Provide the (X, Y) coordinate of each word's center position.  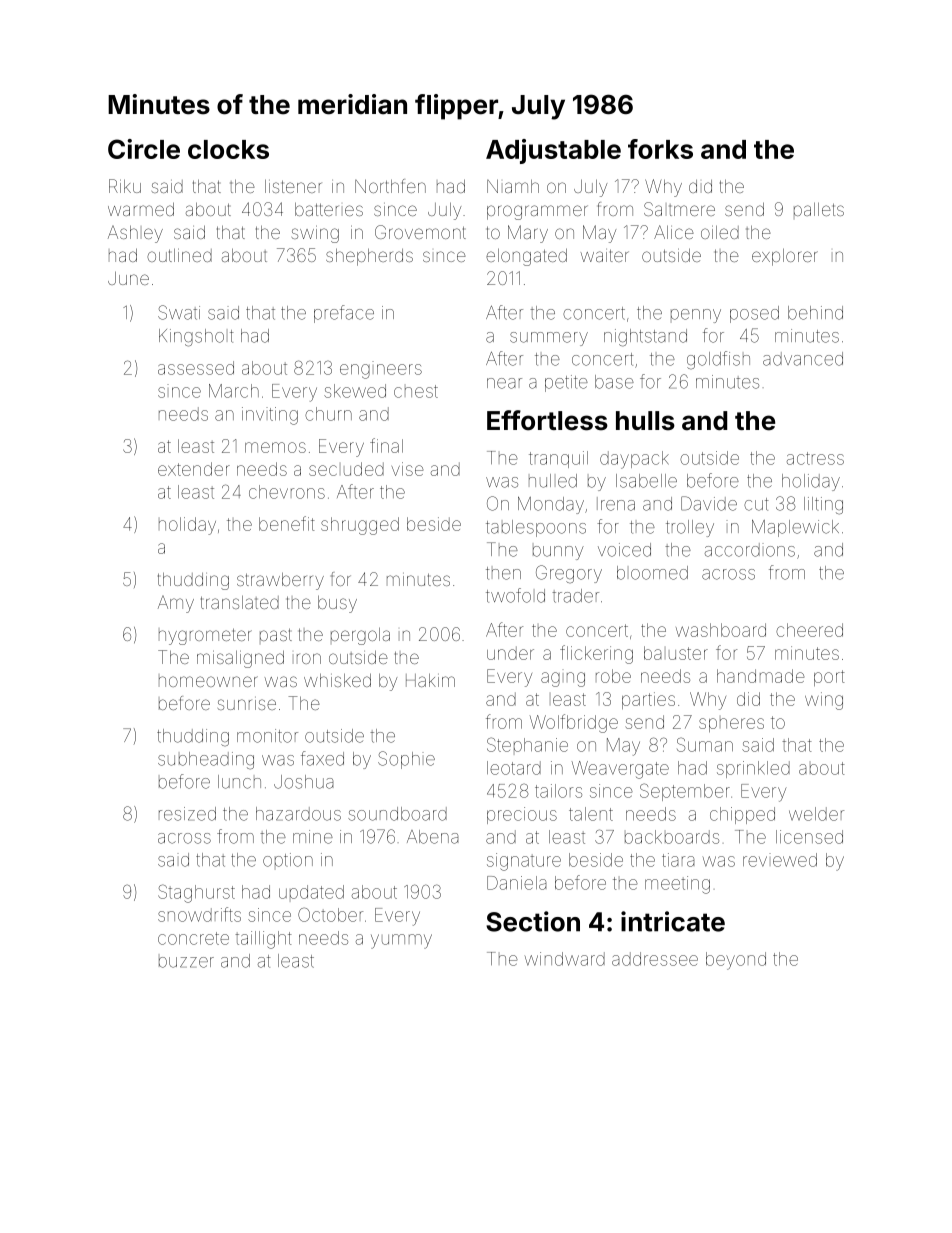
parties (648, 700)
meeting (677, 885)
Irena (616, 504)
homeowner (208, 681)
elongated (526, 257)
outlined (179, 255)
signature (524, 862)
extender (194, 469)
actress (815, 458)
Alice (674, 232)
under (510, 653)
